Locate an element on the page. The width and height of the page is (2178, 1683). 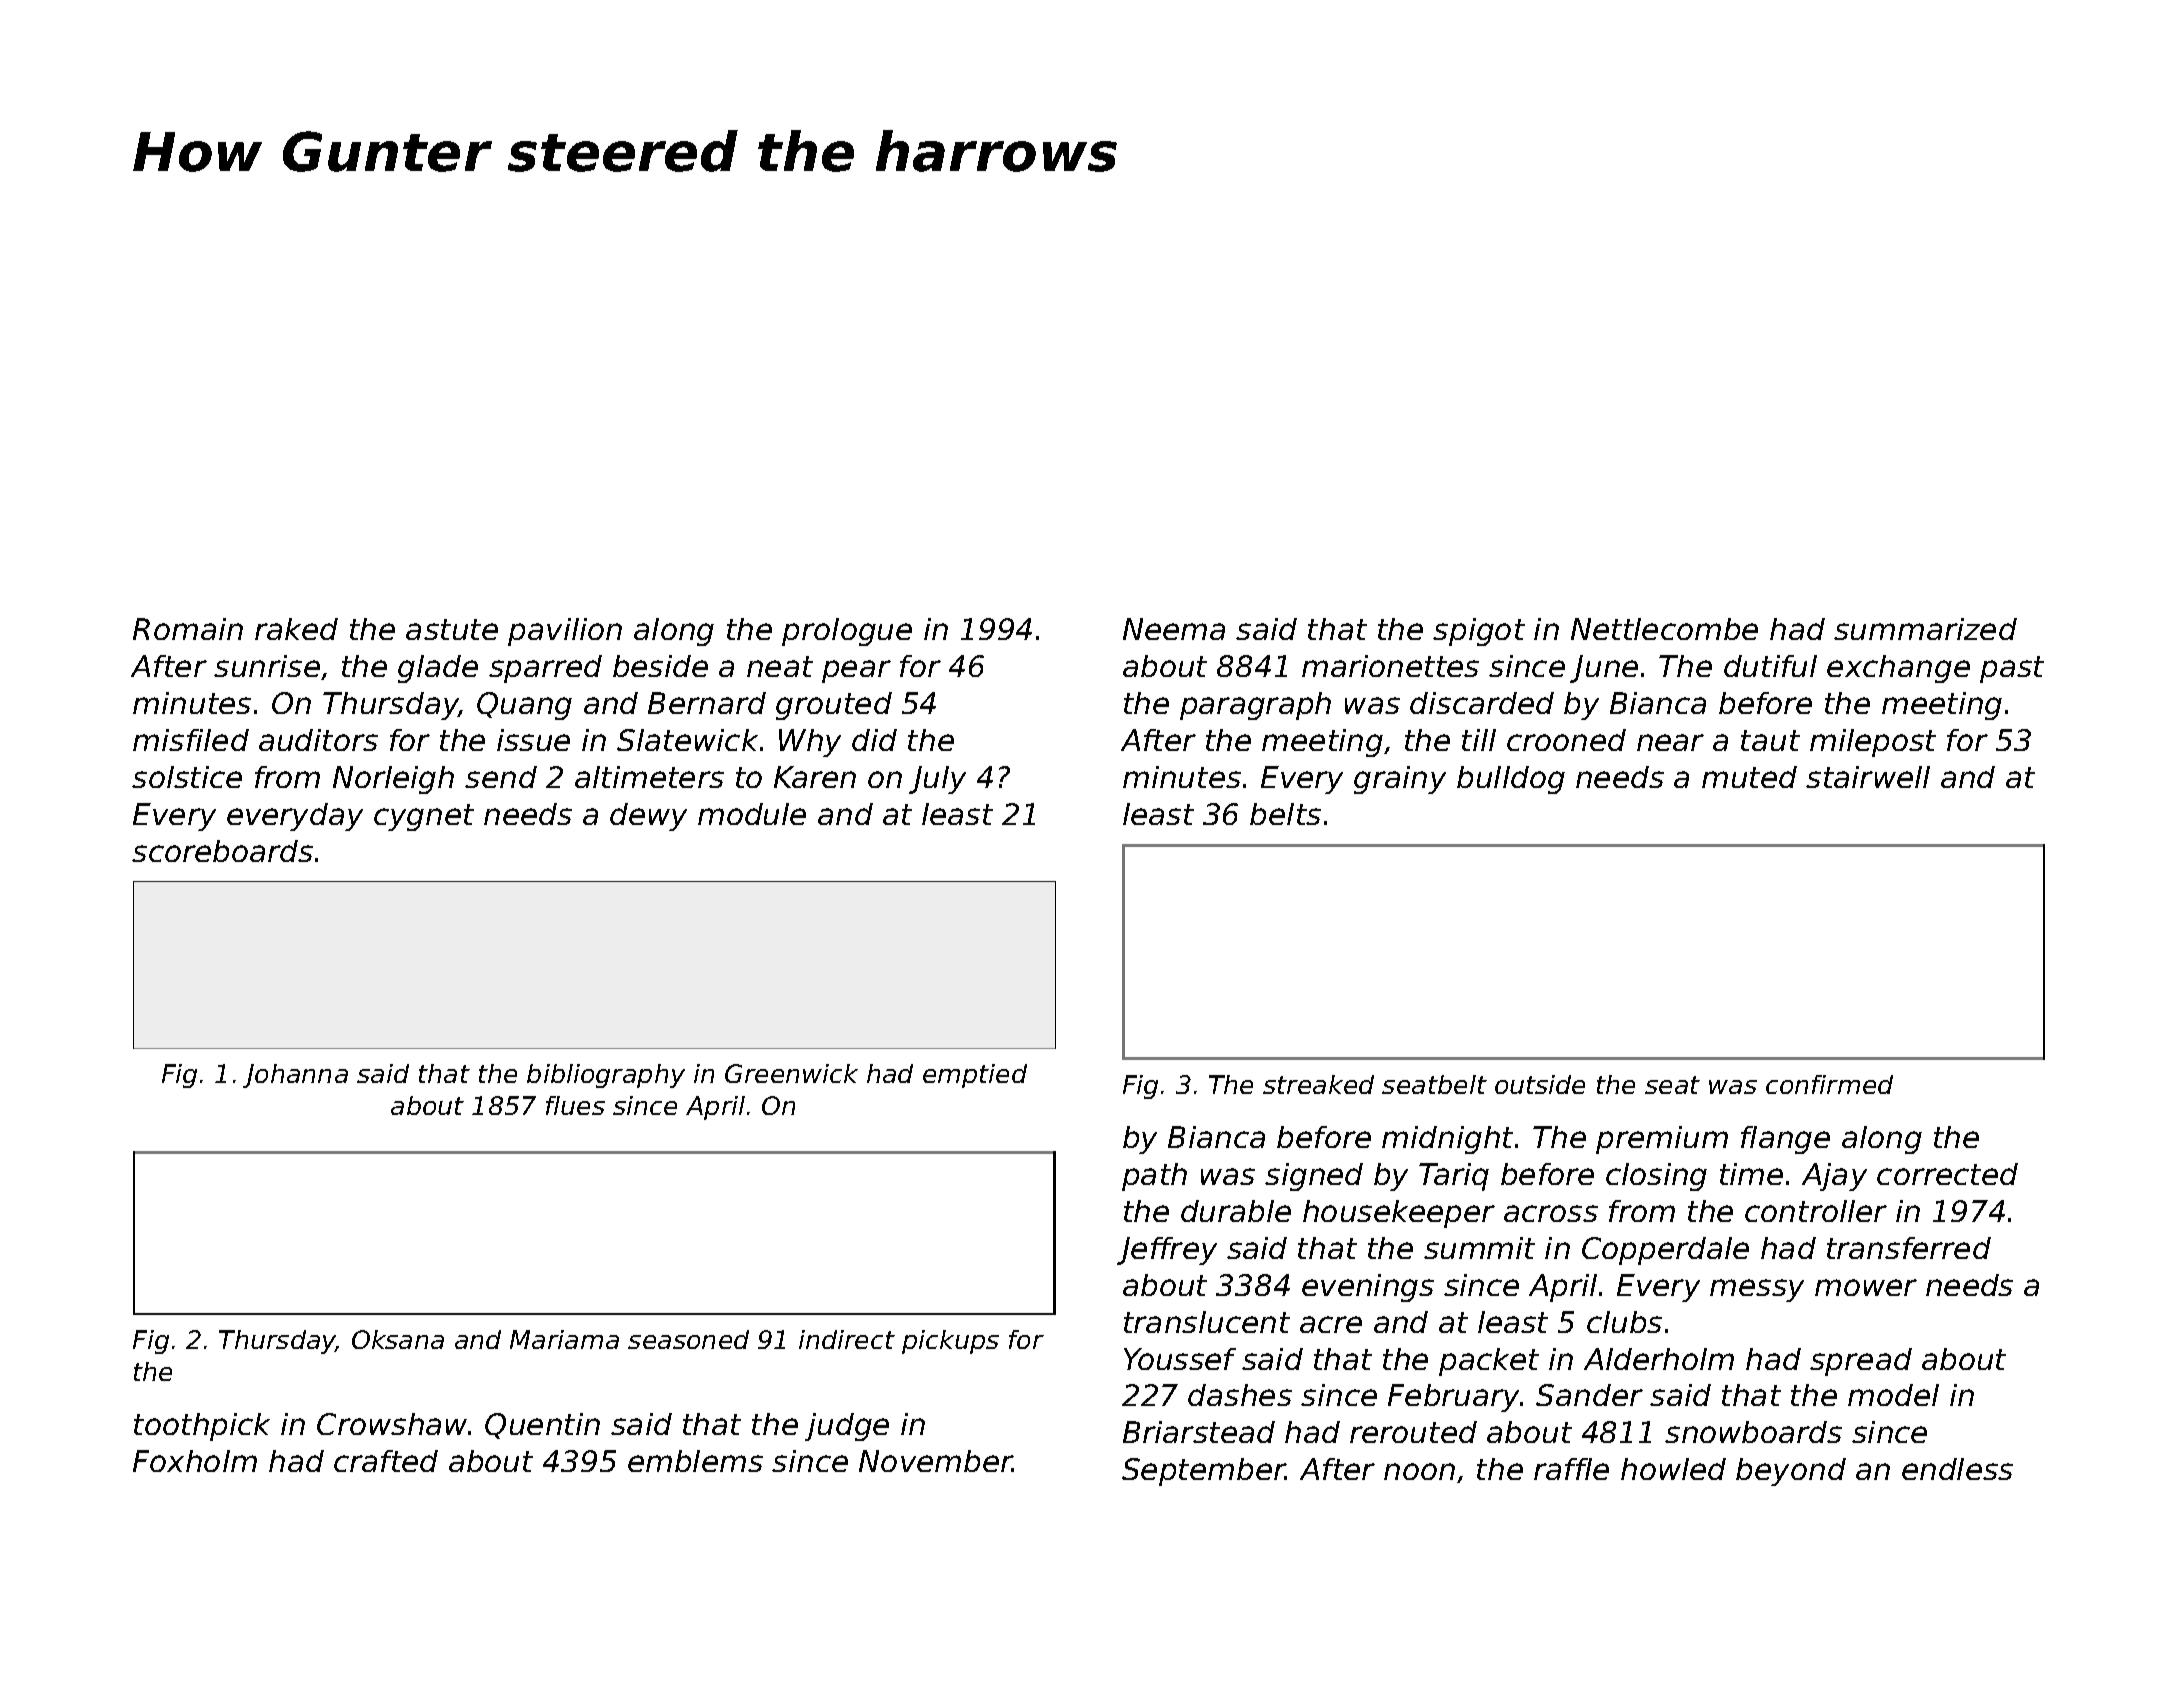
past is located at coordinates (2012, 669).
